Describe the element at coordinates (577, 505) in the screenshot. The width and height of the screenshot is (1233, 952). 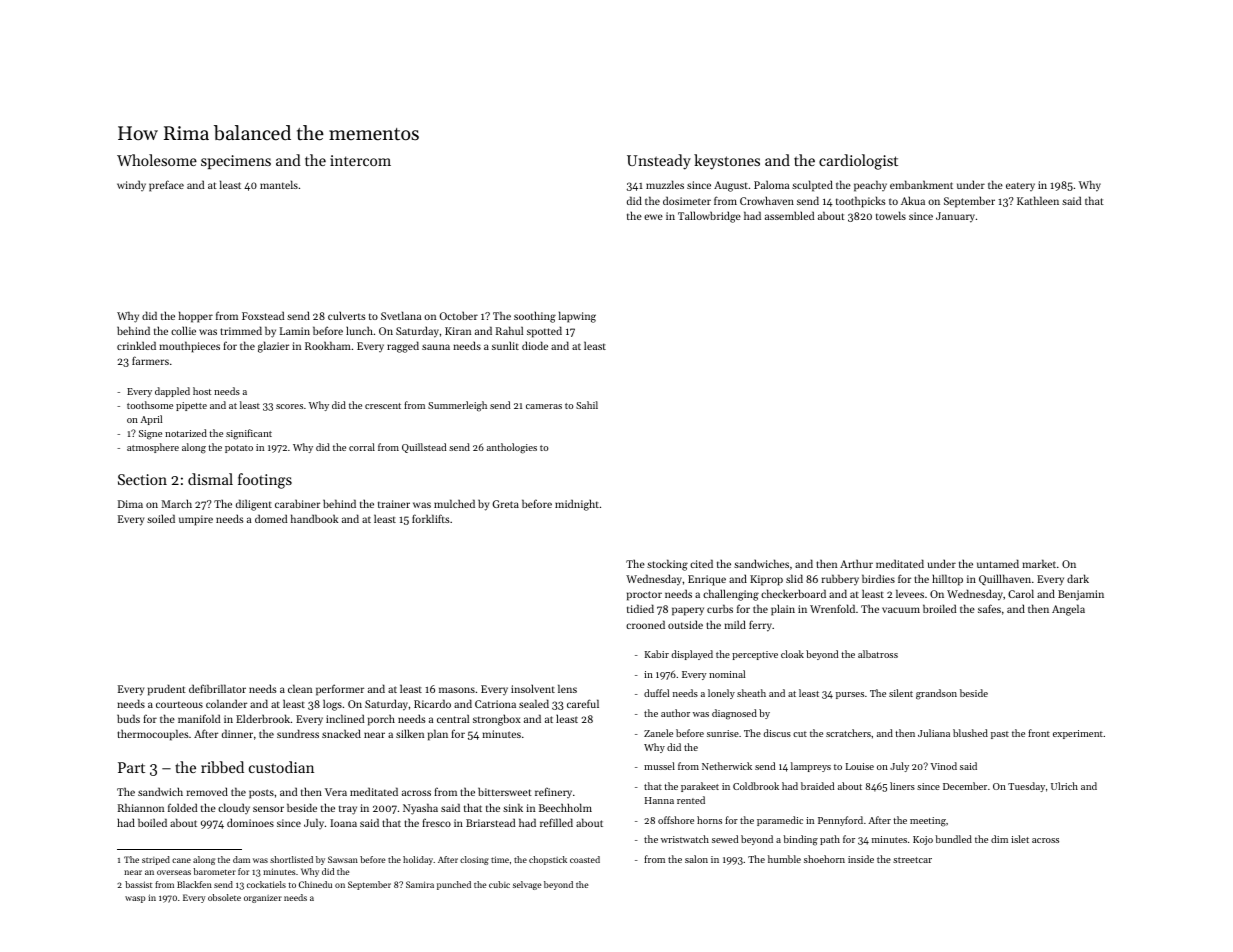
I see `midnight` at that location.
